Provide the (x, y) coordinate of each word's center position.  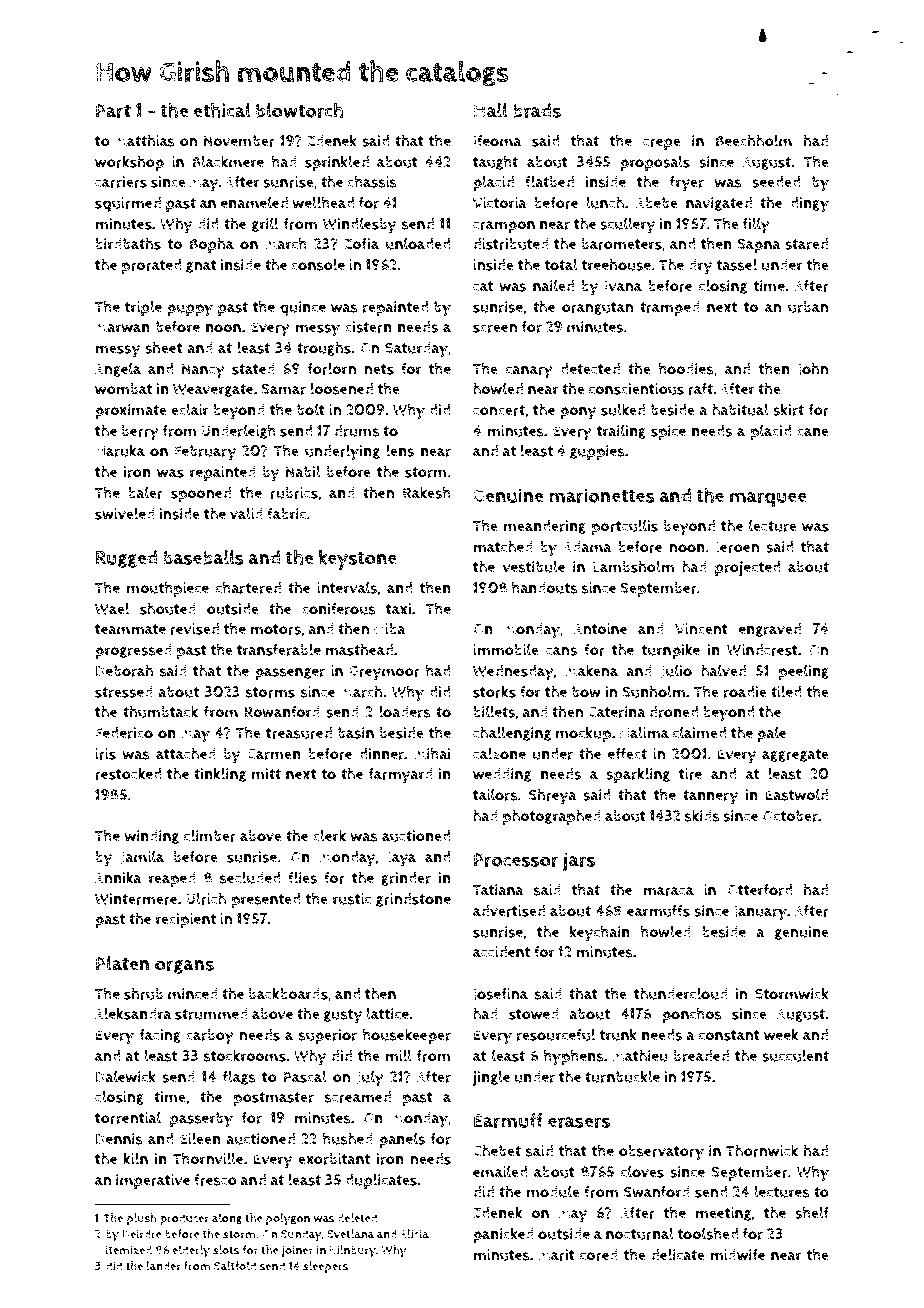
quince (303, 309)
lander (163, 1266)
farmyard (400, 776)
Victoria (500, 203)
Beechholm (754, 140)
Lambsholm (633, 566)
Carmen (274, 754)
